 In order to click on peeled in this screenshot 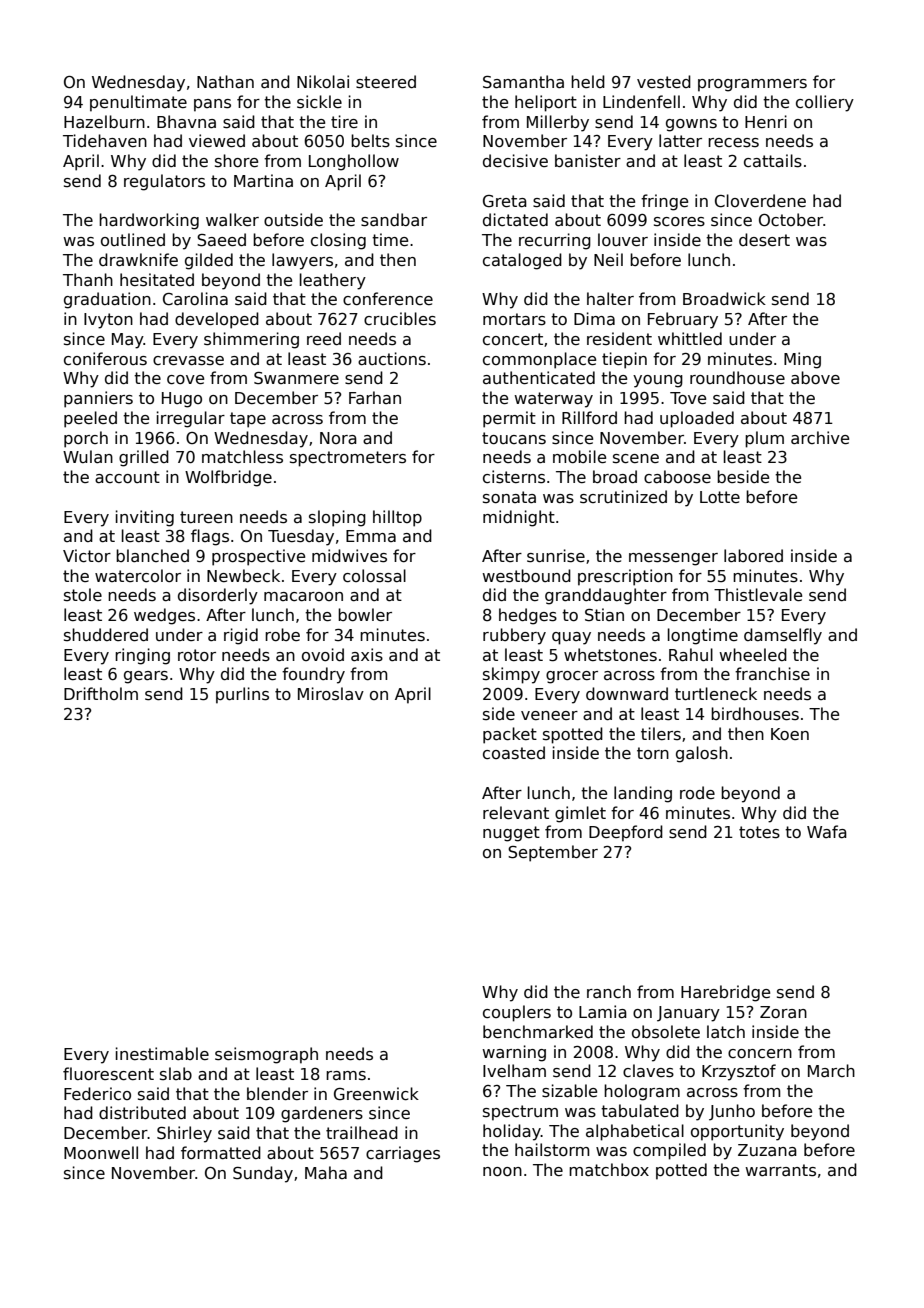, I will do `click(90, 419)`.
